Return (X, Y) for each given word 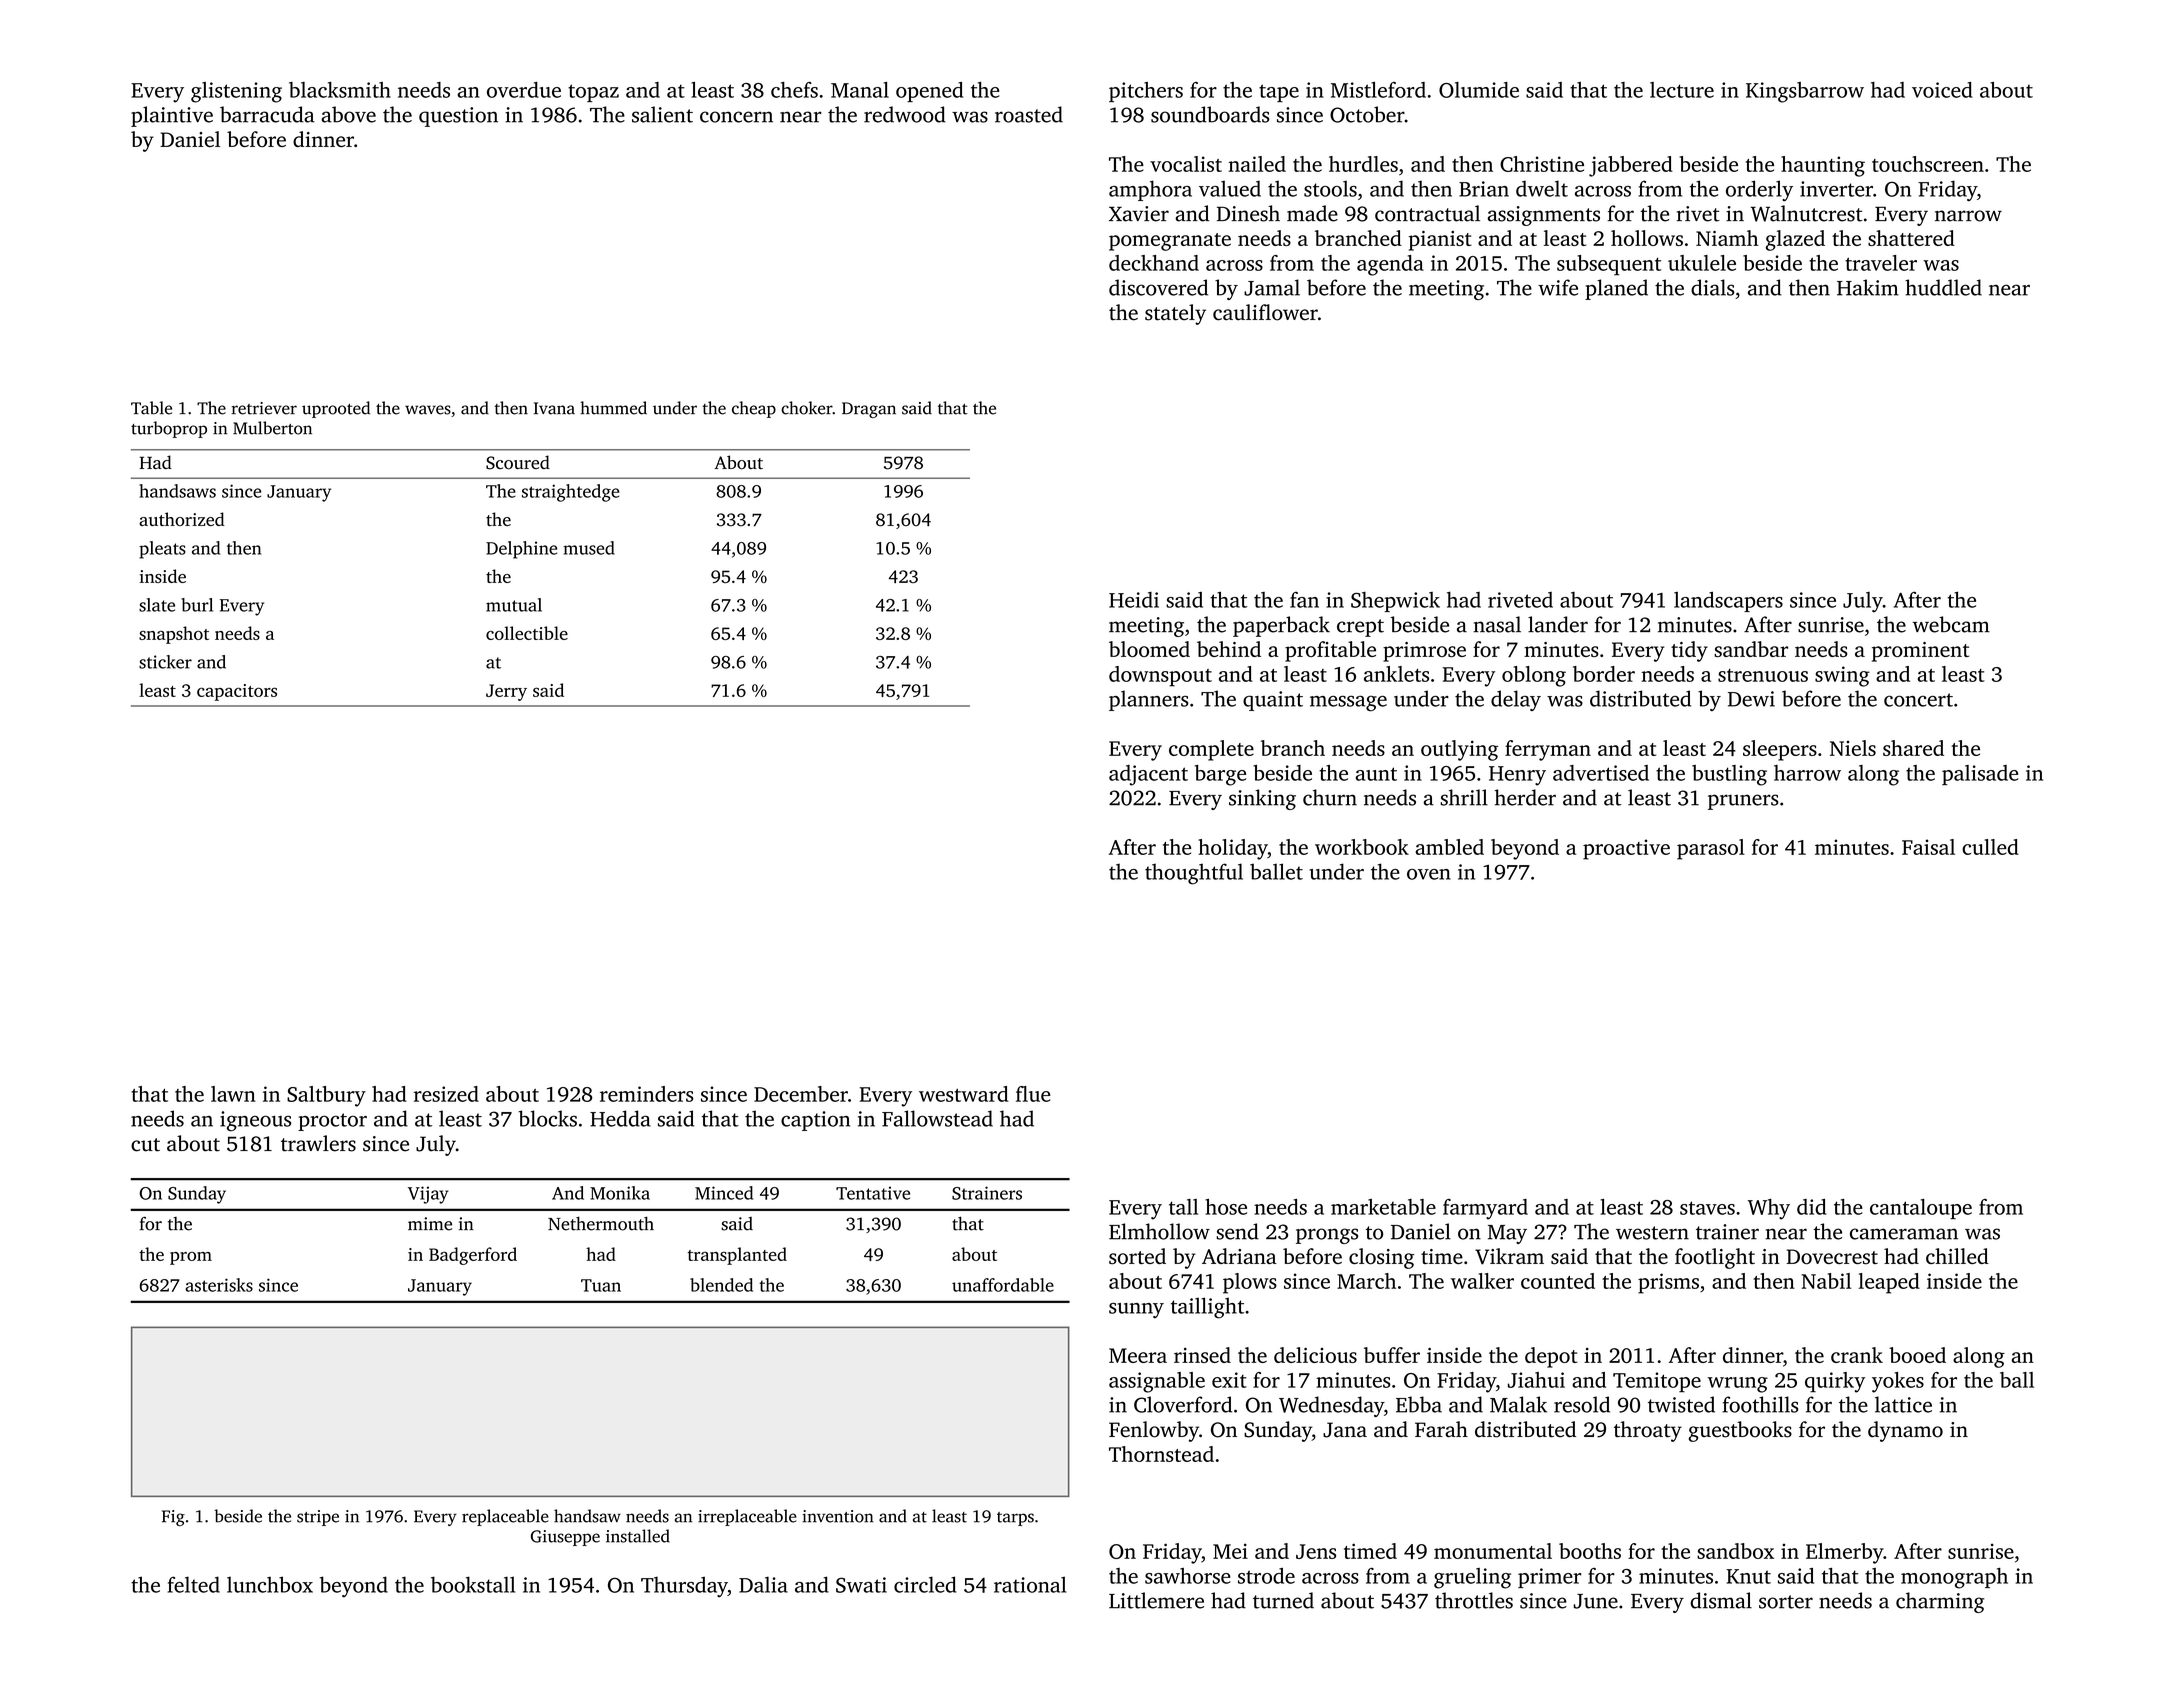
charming (1940, 1602)
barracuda (267, 114)
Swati (861, 1585)
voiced (1942, 90)
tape (1279, 93)
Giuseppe (565, 1538)
